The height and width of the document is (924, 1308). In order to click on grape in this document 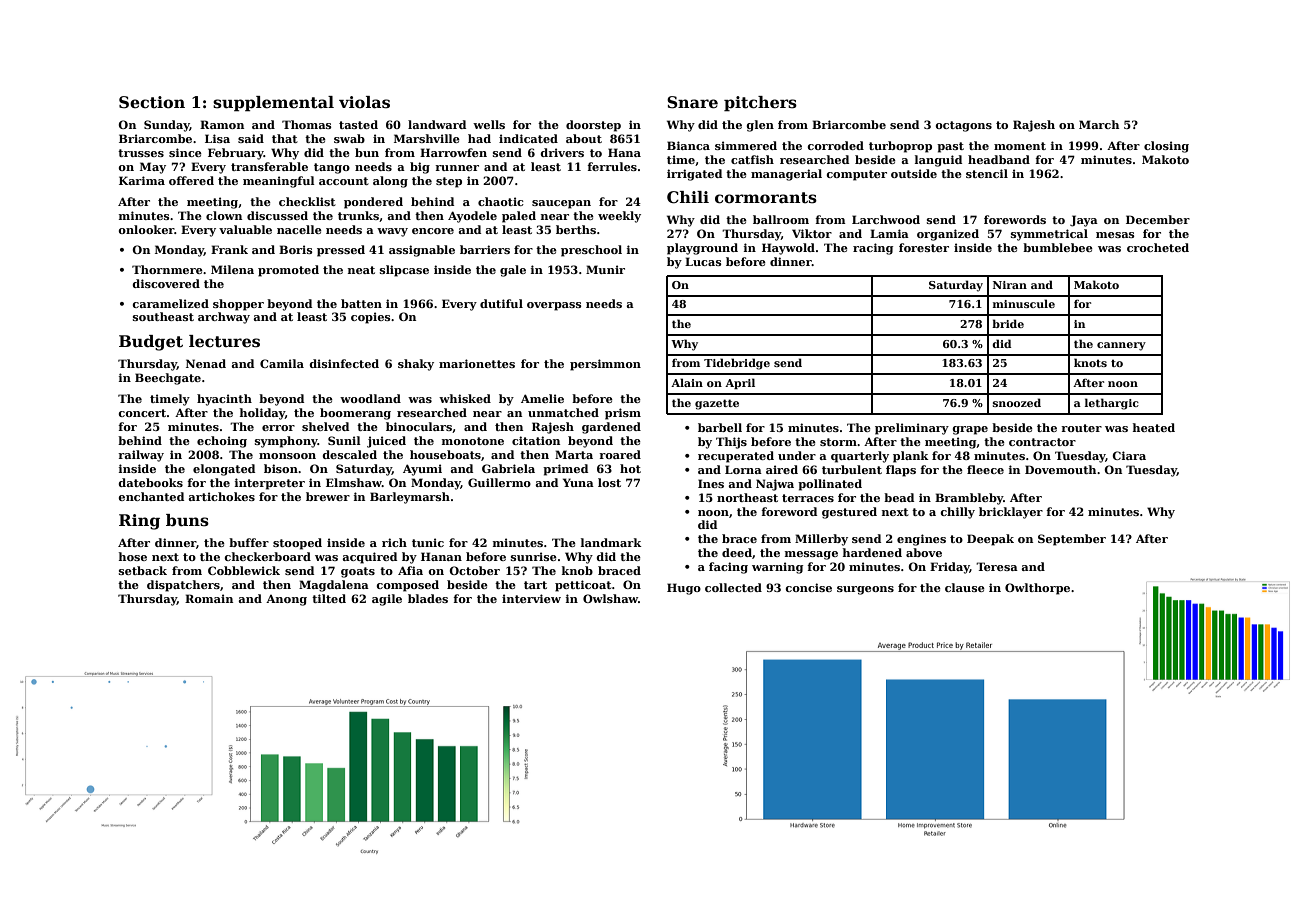, I will do `click(970, 430)`.
